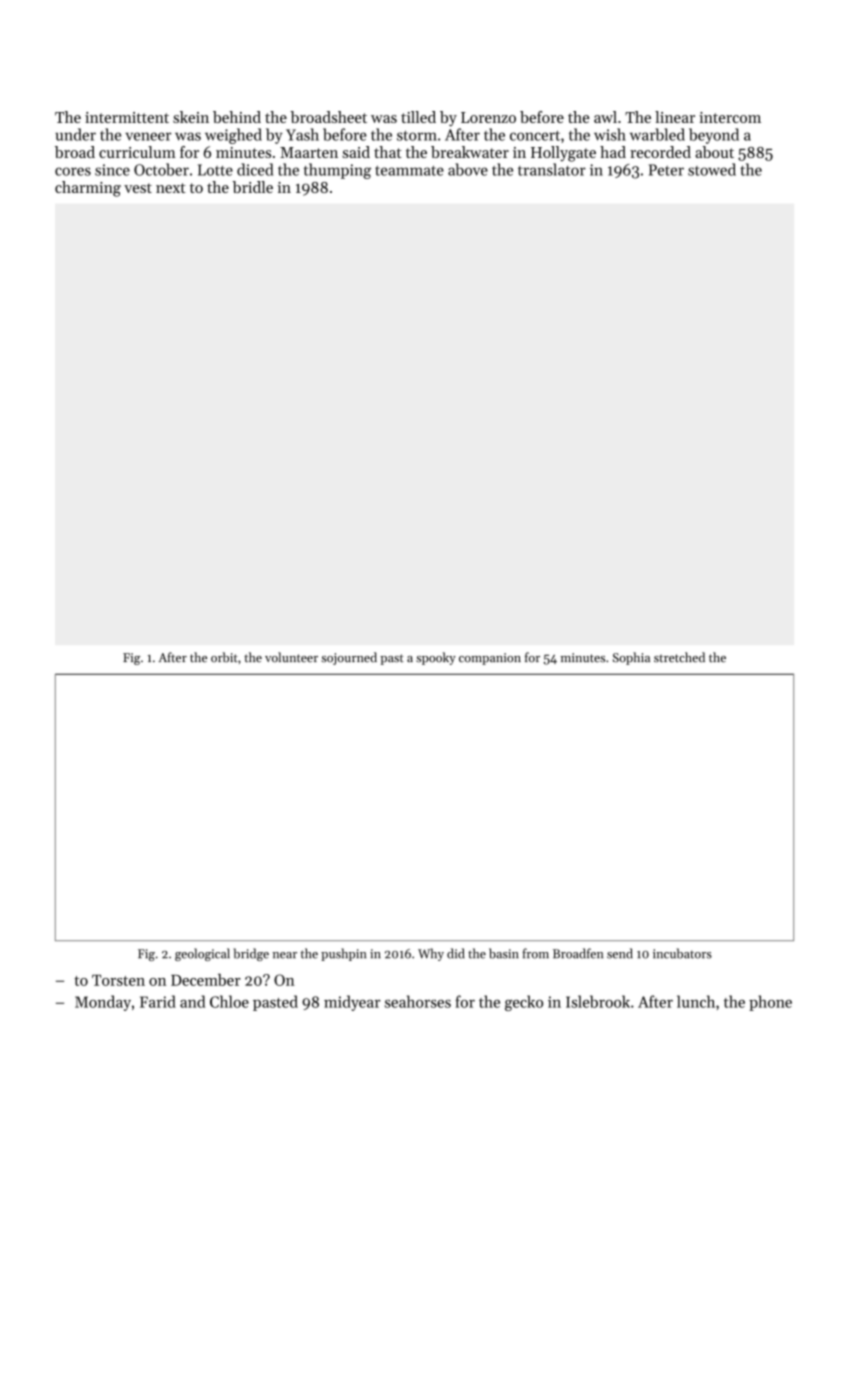 The image size is (849, 1400). What do you see at coordinates (679, 657) in the screenshot?
I see `stretched` at bounding box center [679, 657].
